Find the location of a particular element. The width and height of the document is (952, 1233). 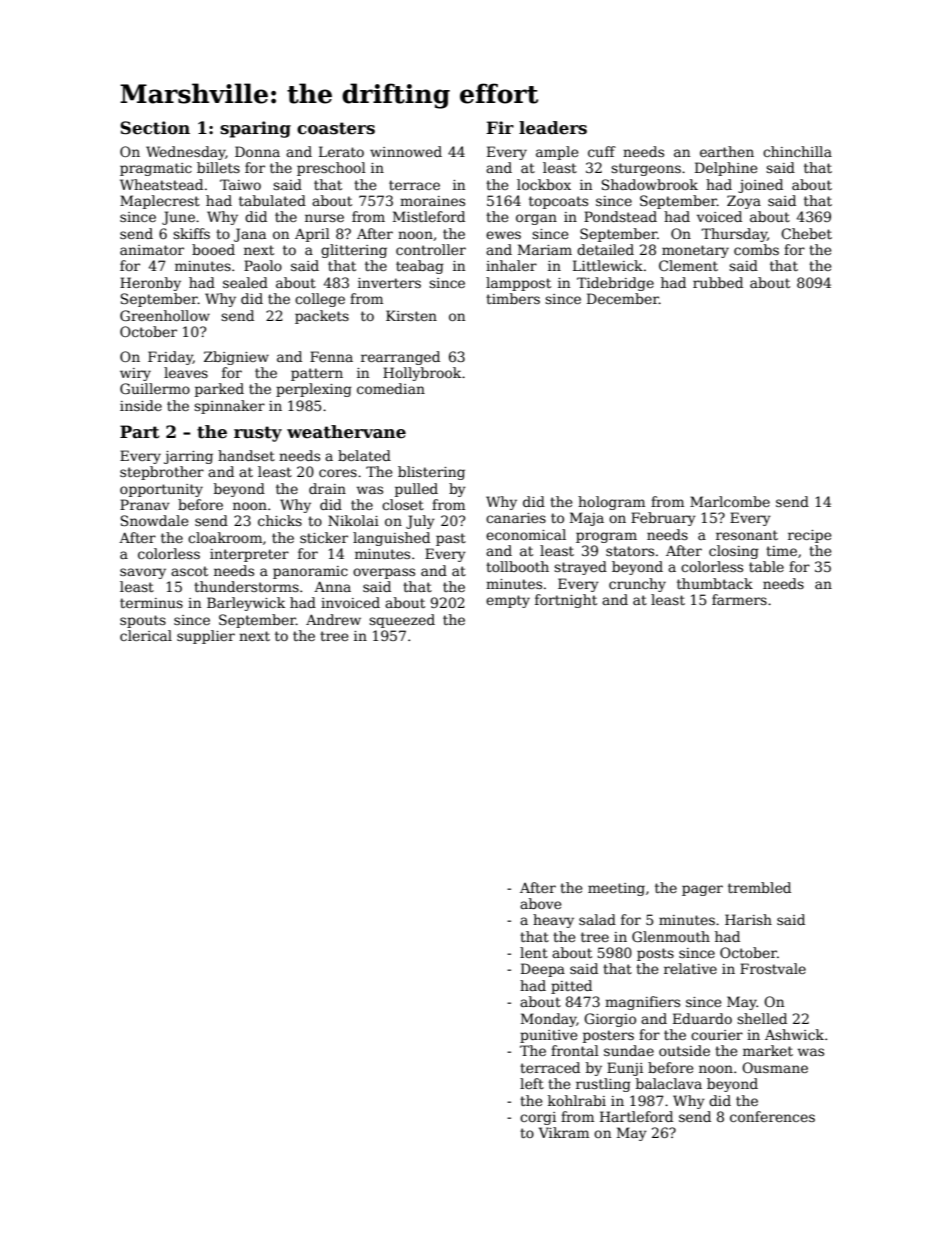

above is located at coordinates (541, 903).
